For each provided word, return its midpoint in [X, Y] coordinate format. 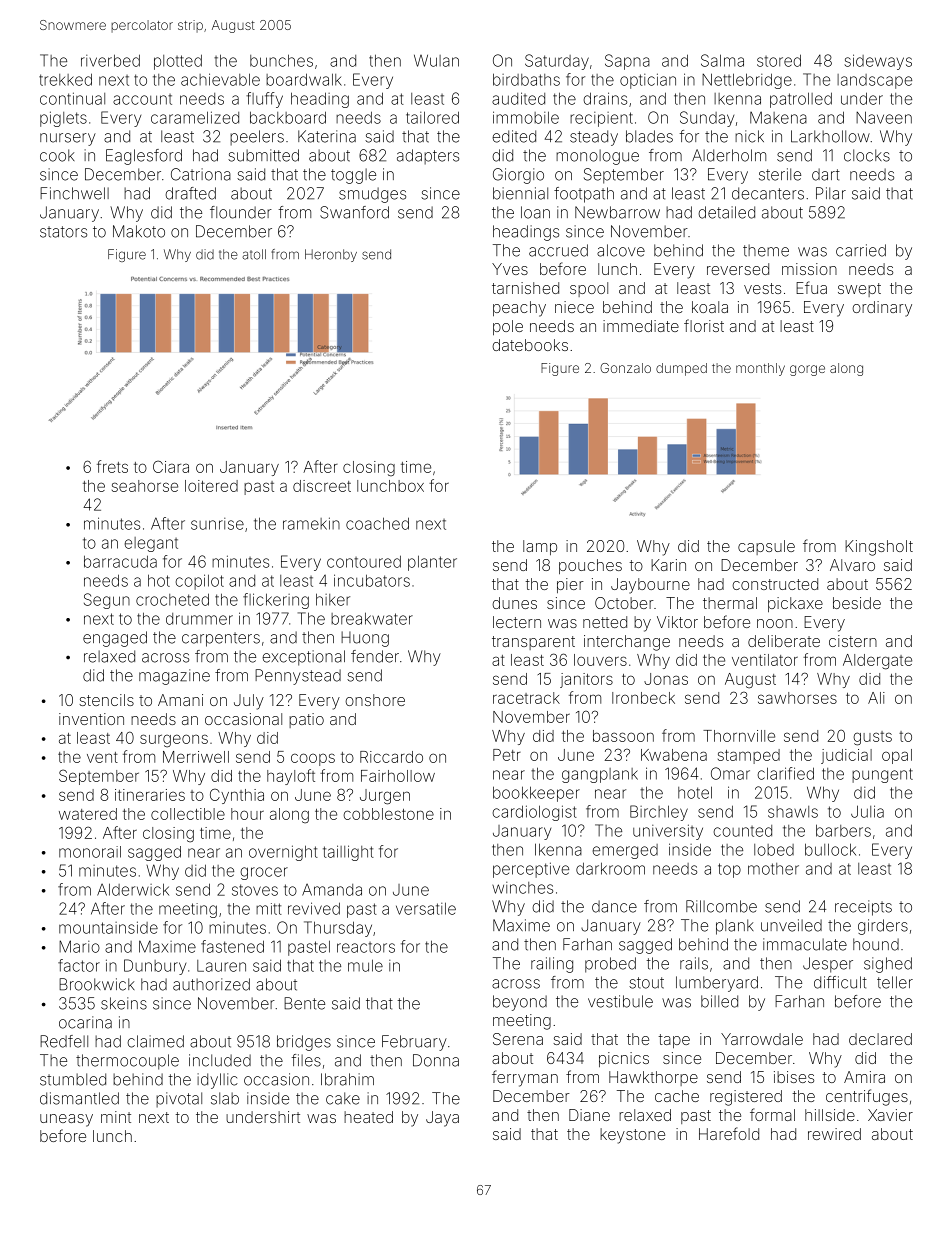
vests [762, 288]
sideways [878, 62]
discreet [322, 486]
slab [225, 1098]
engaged [115, 639]
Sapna [627, 62]
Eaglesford [144, 157]
